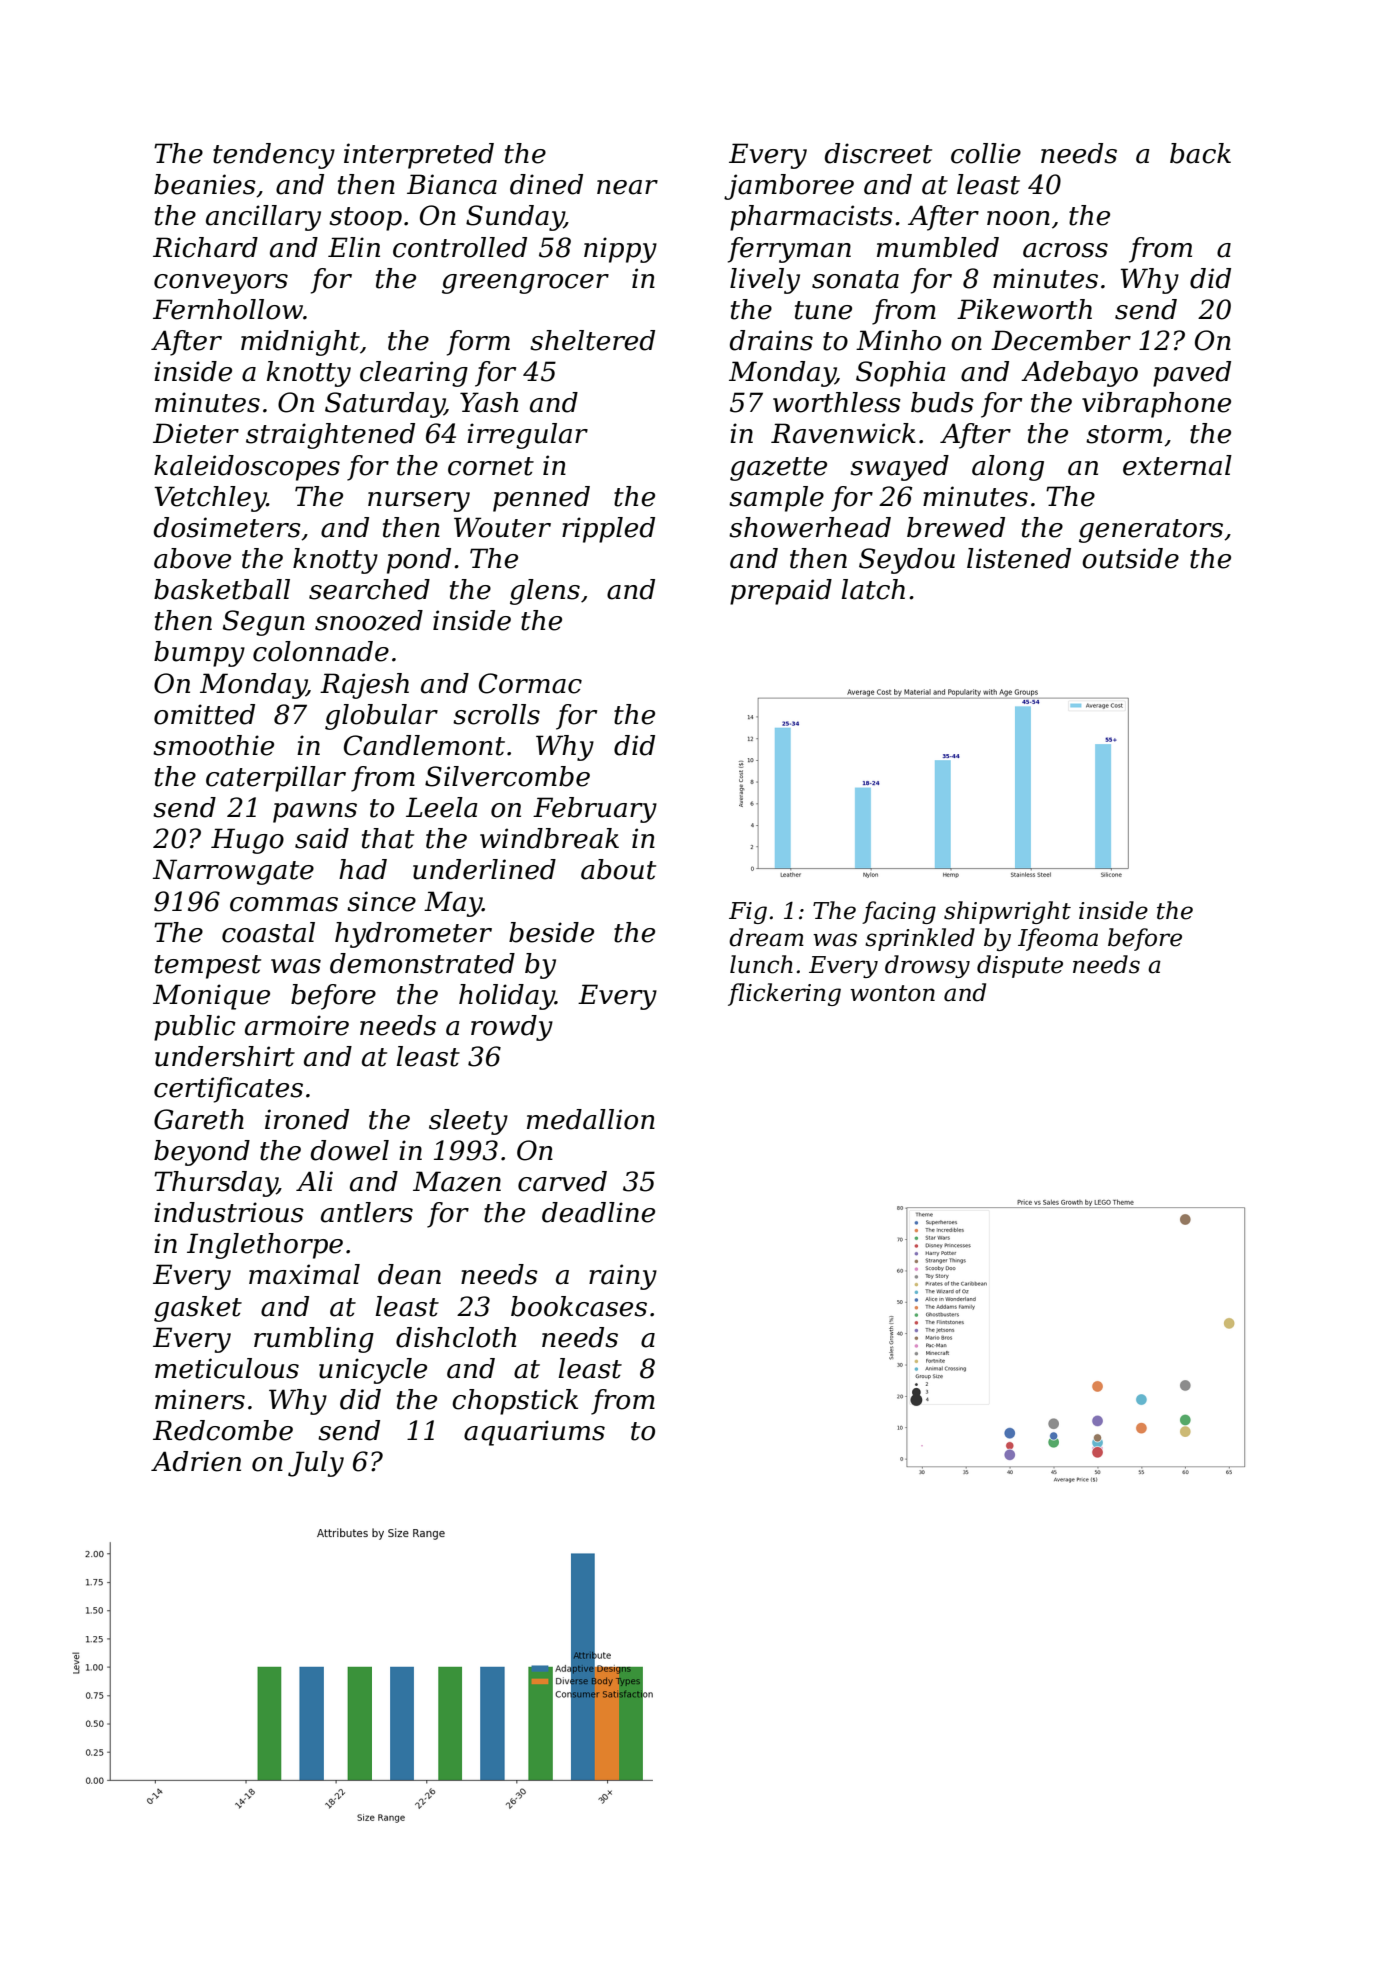 The image size is (1386, 1969). Describe the element at coordinates (204, 714) in the screenshot. I see `omitted` at that location.
